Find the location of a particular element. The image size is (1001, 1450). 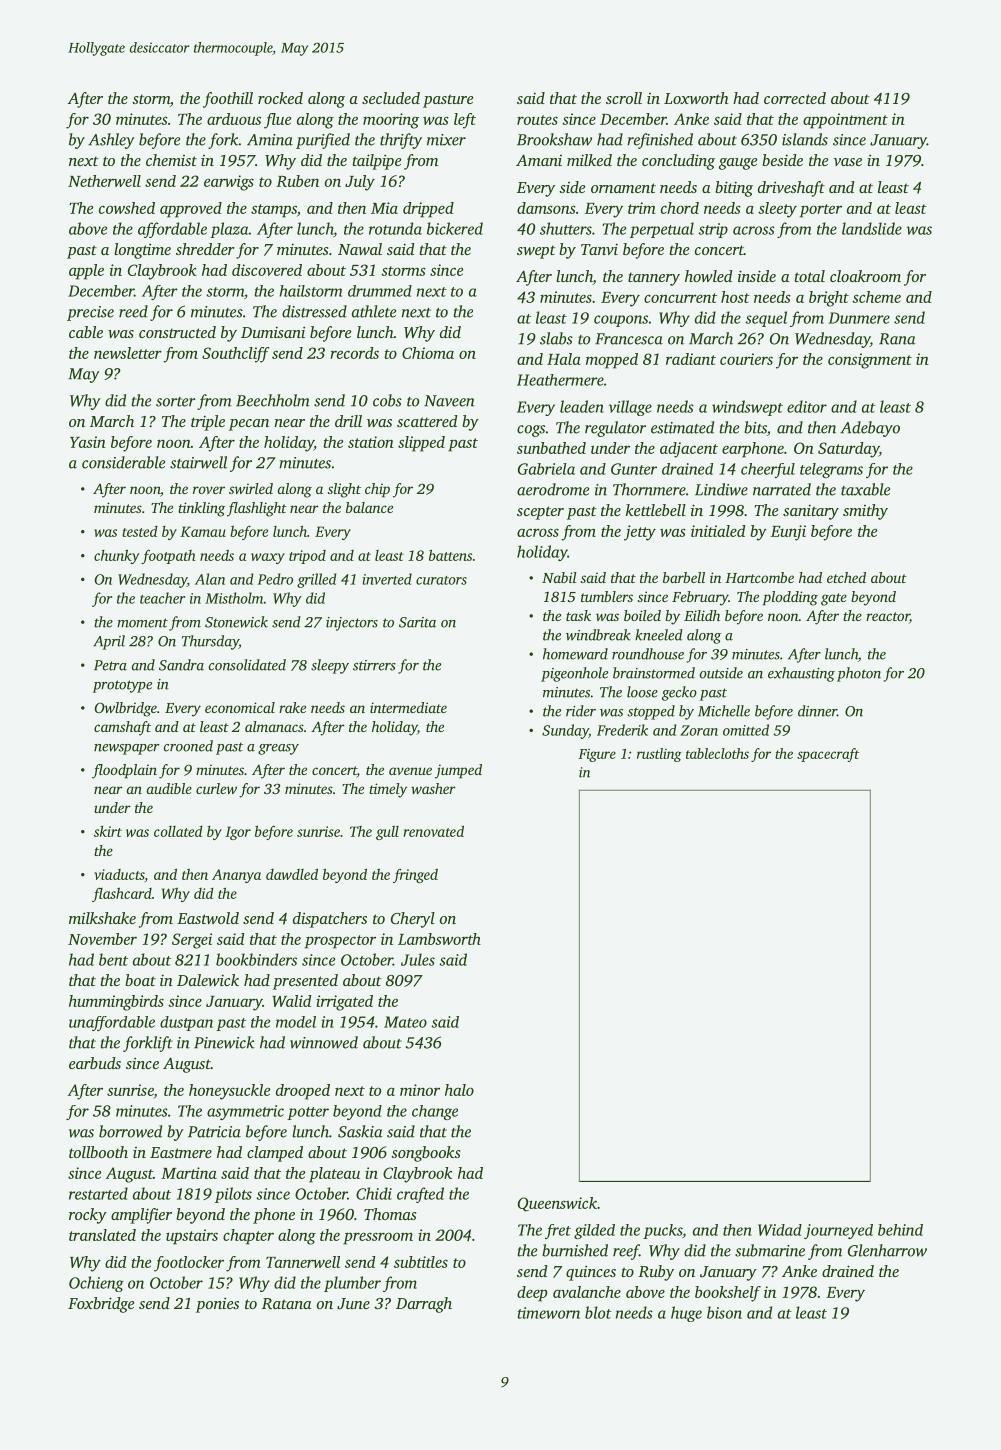

scepter is located at coordinates (540, 513).
